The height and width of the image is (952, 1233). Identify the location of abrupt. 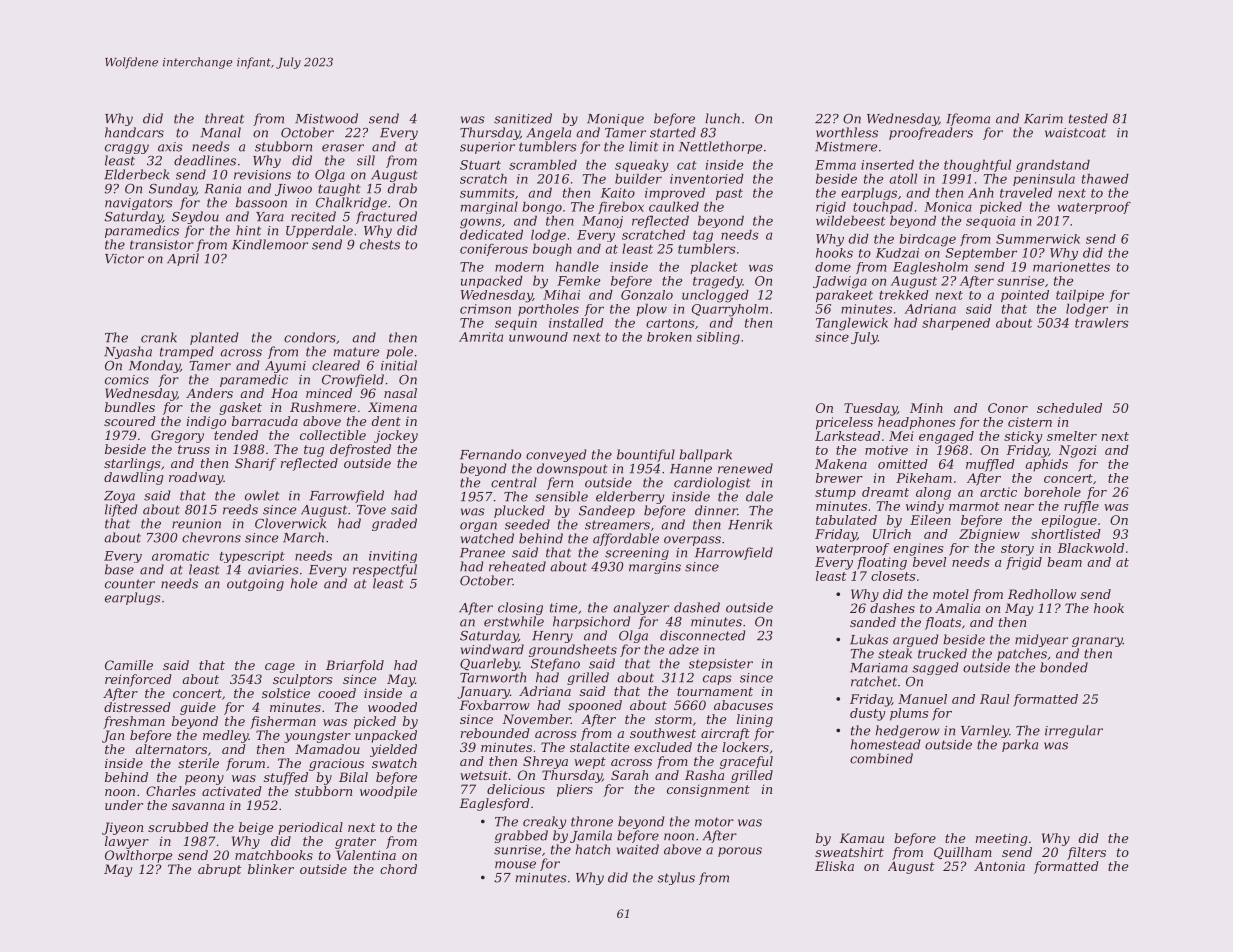
(219, 870).
